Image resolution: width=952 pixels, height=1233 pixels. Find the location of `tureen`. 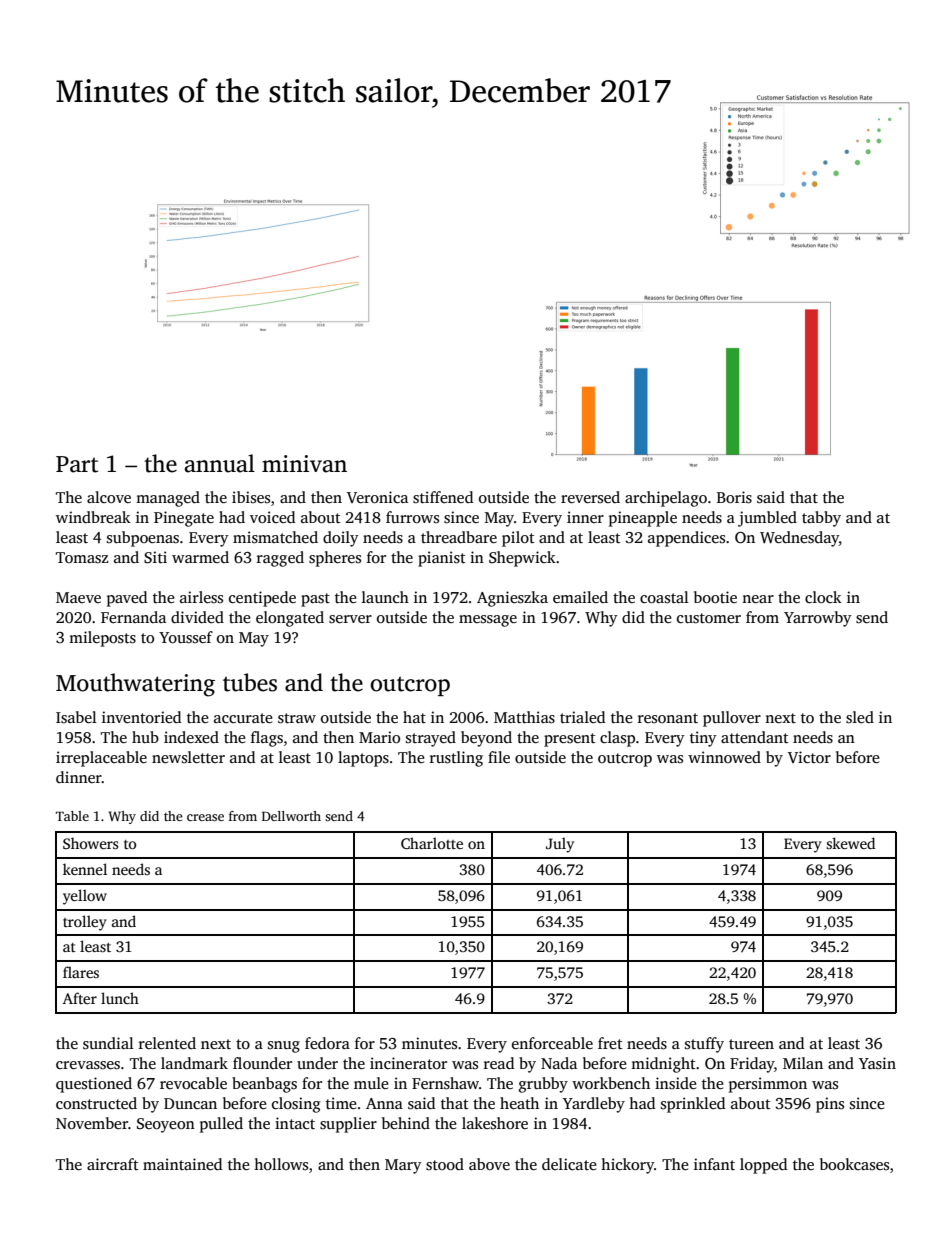

tureen is located at coordinates (751, 1044).
